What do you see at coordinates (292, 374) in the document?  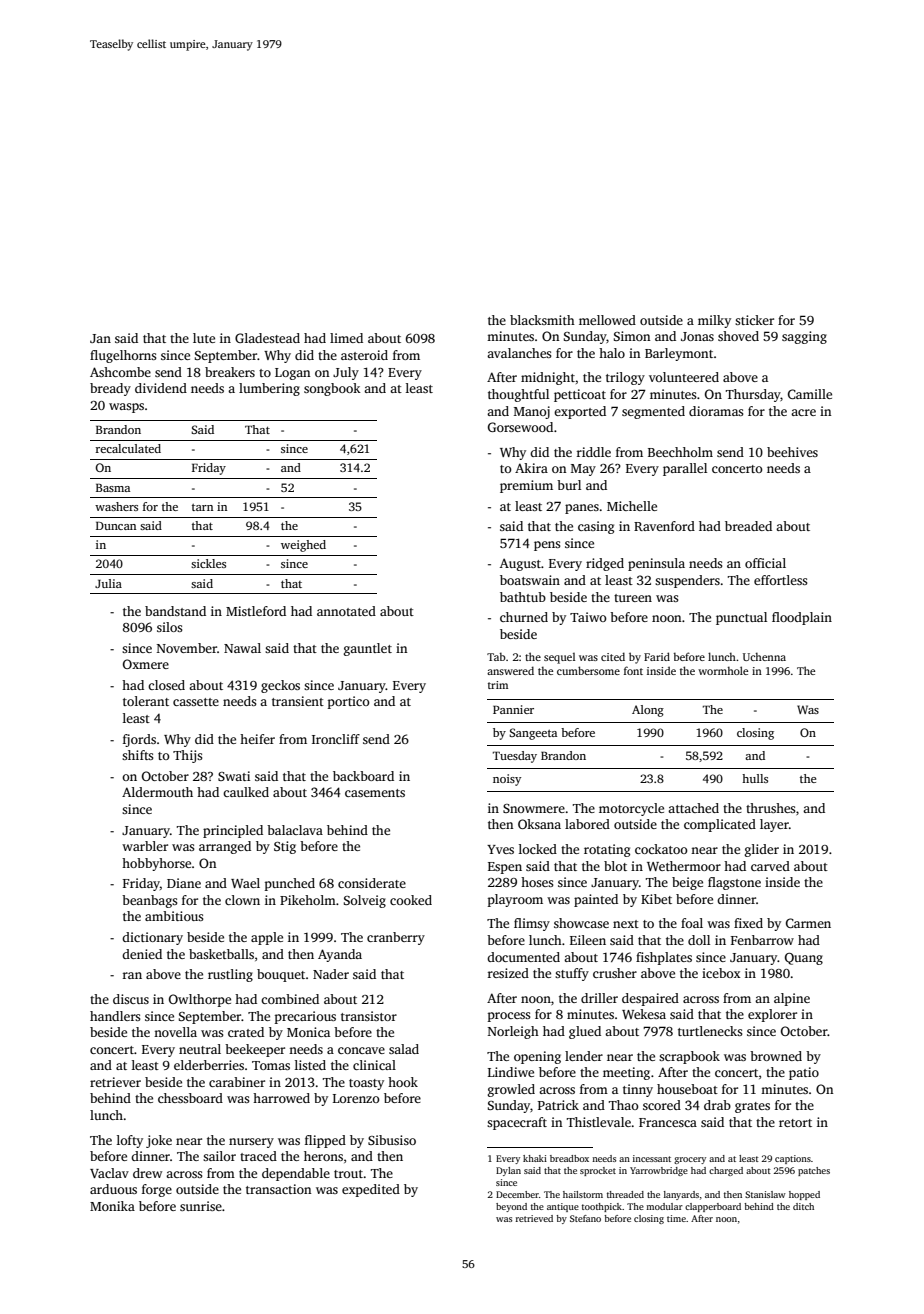 I see `Logan` at bounding box center [292, 374].
